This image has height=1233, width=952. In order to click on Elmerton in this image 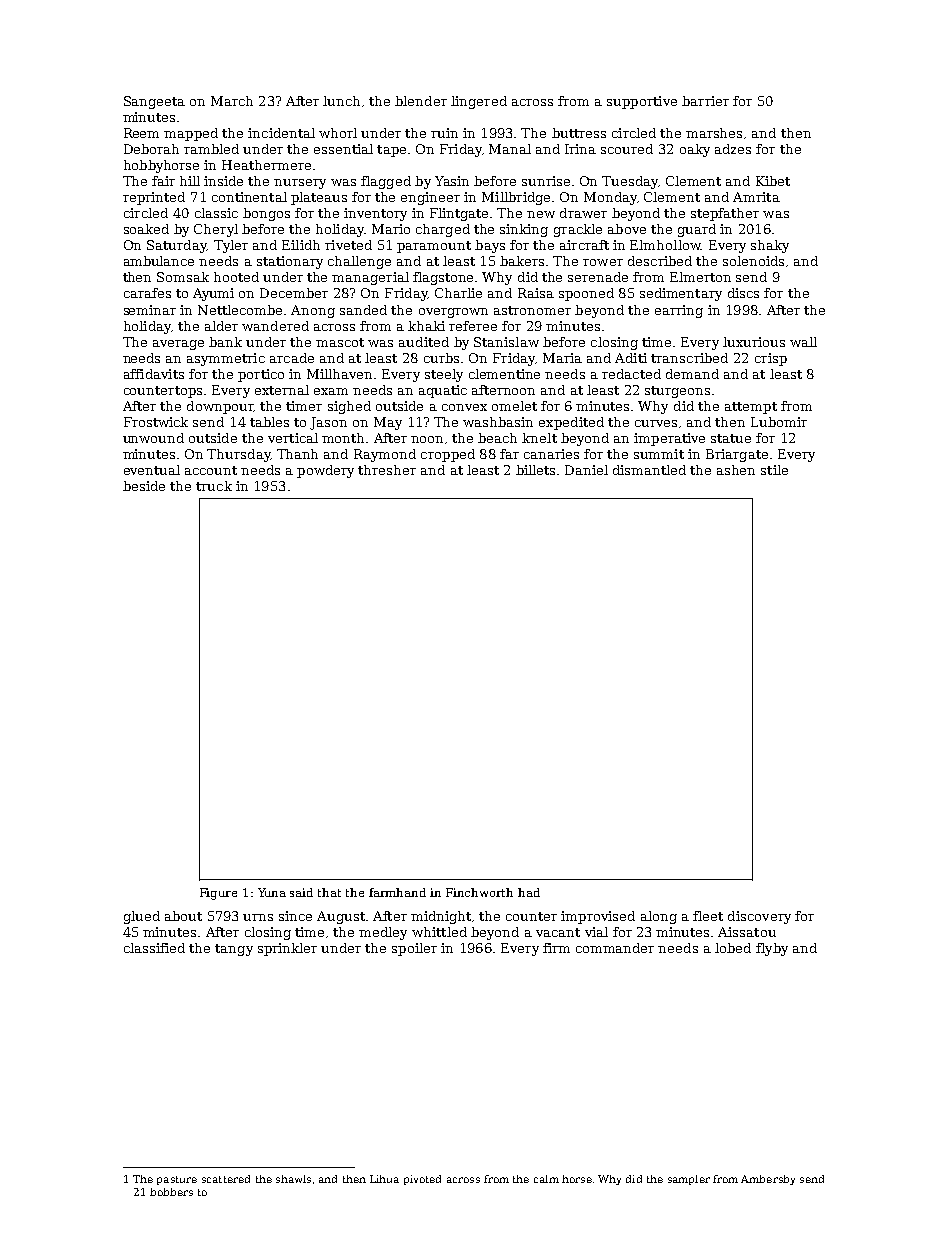, I will do `click(700, 277)`.
